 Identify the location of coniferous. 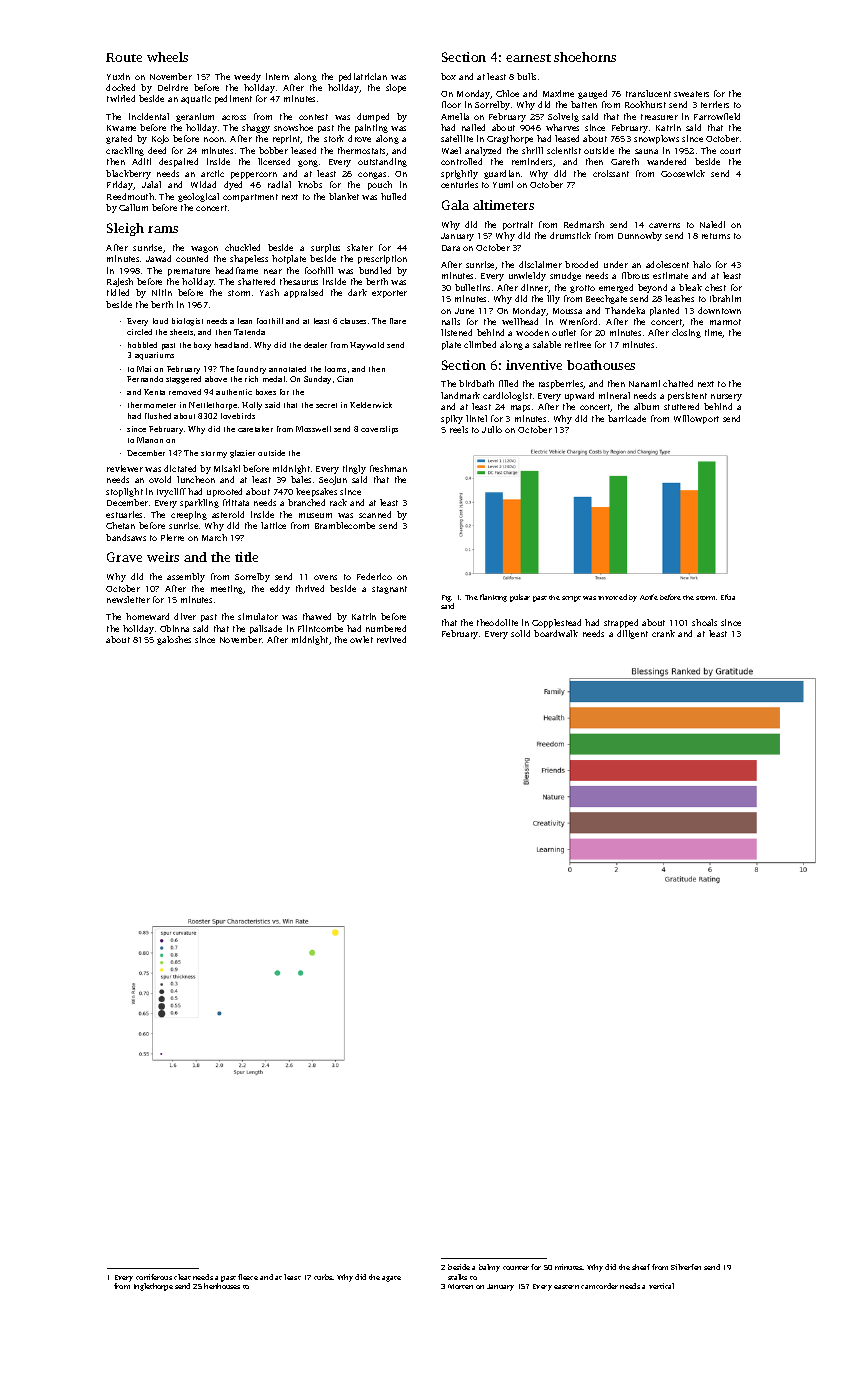
(154, 1277).
